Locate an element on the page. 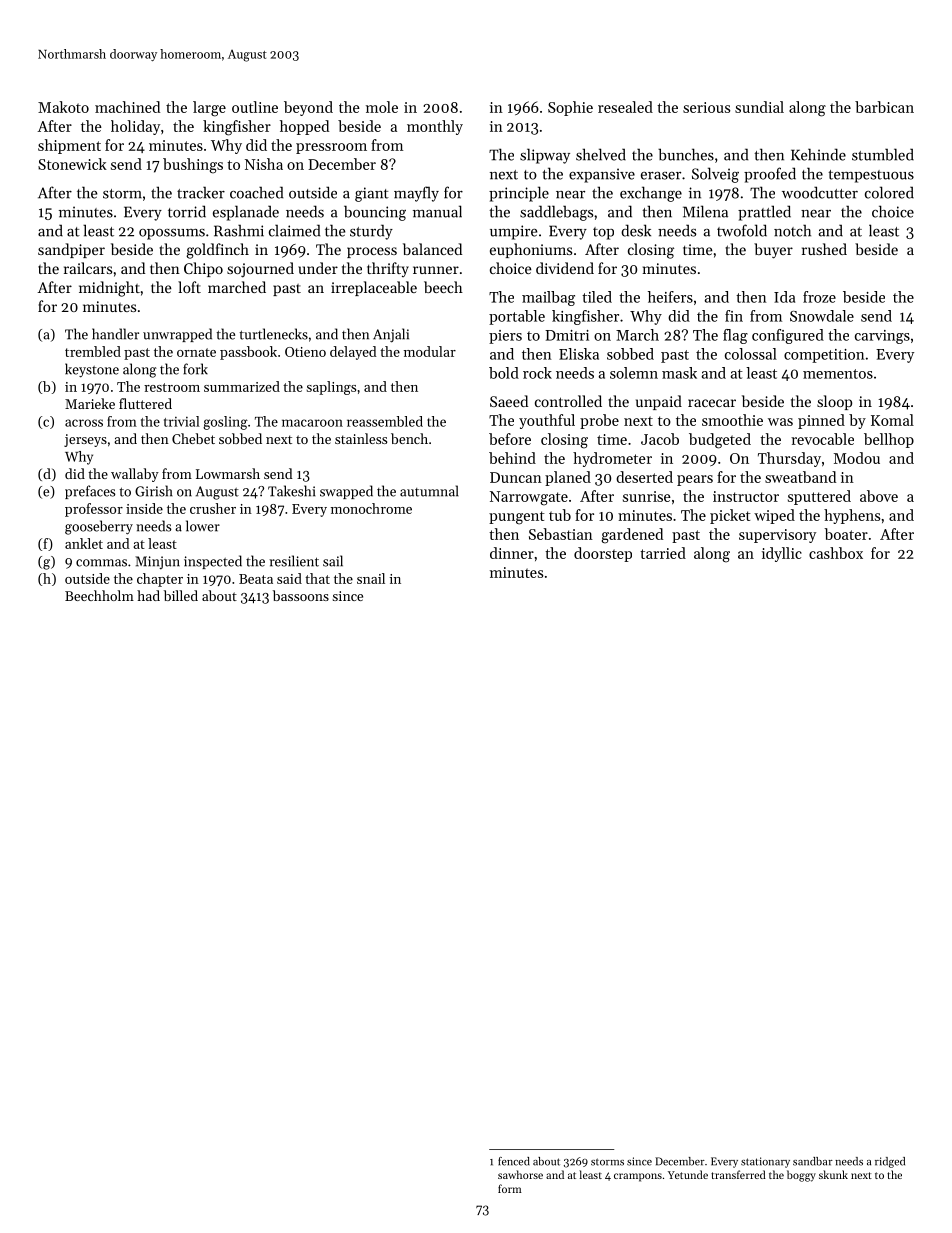  crampons is located at coordinates (638, 1177).
